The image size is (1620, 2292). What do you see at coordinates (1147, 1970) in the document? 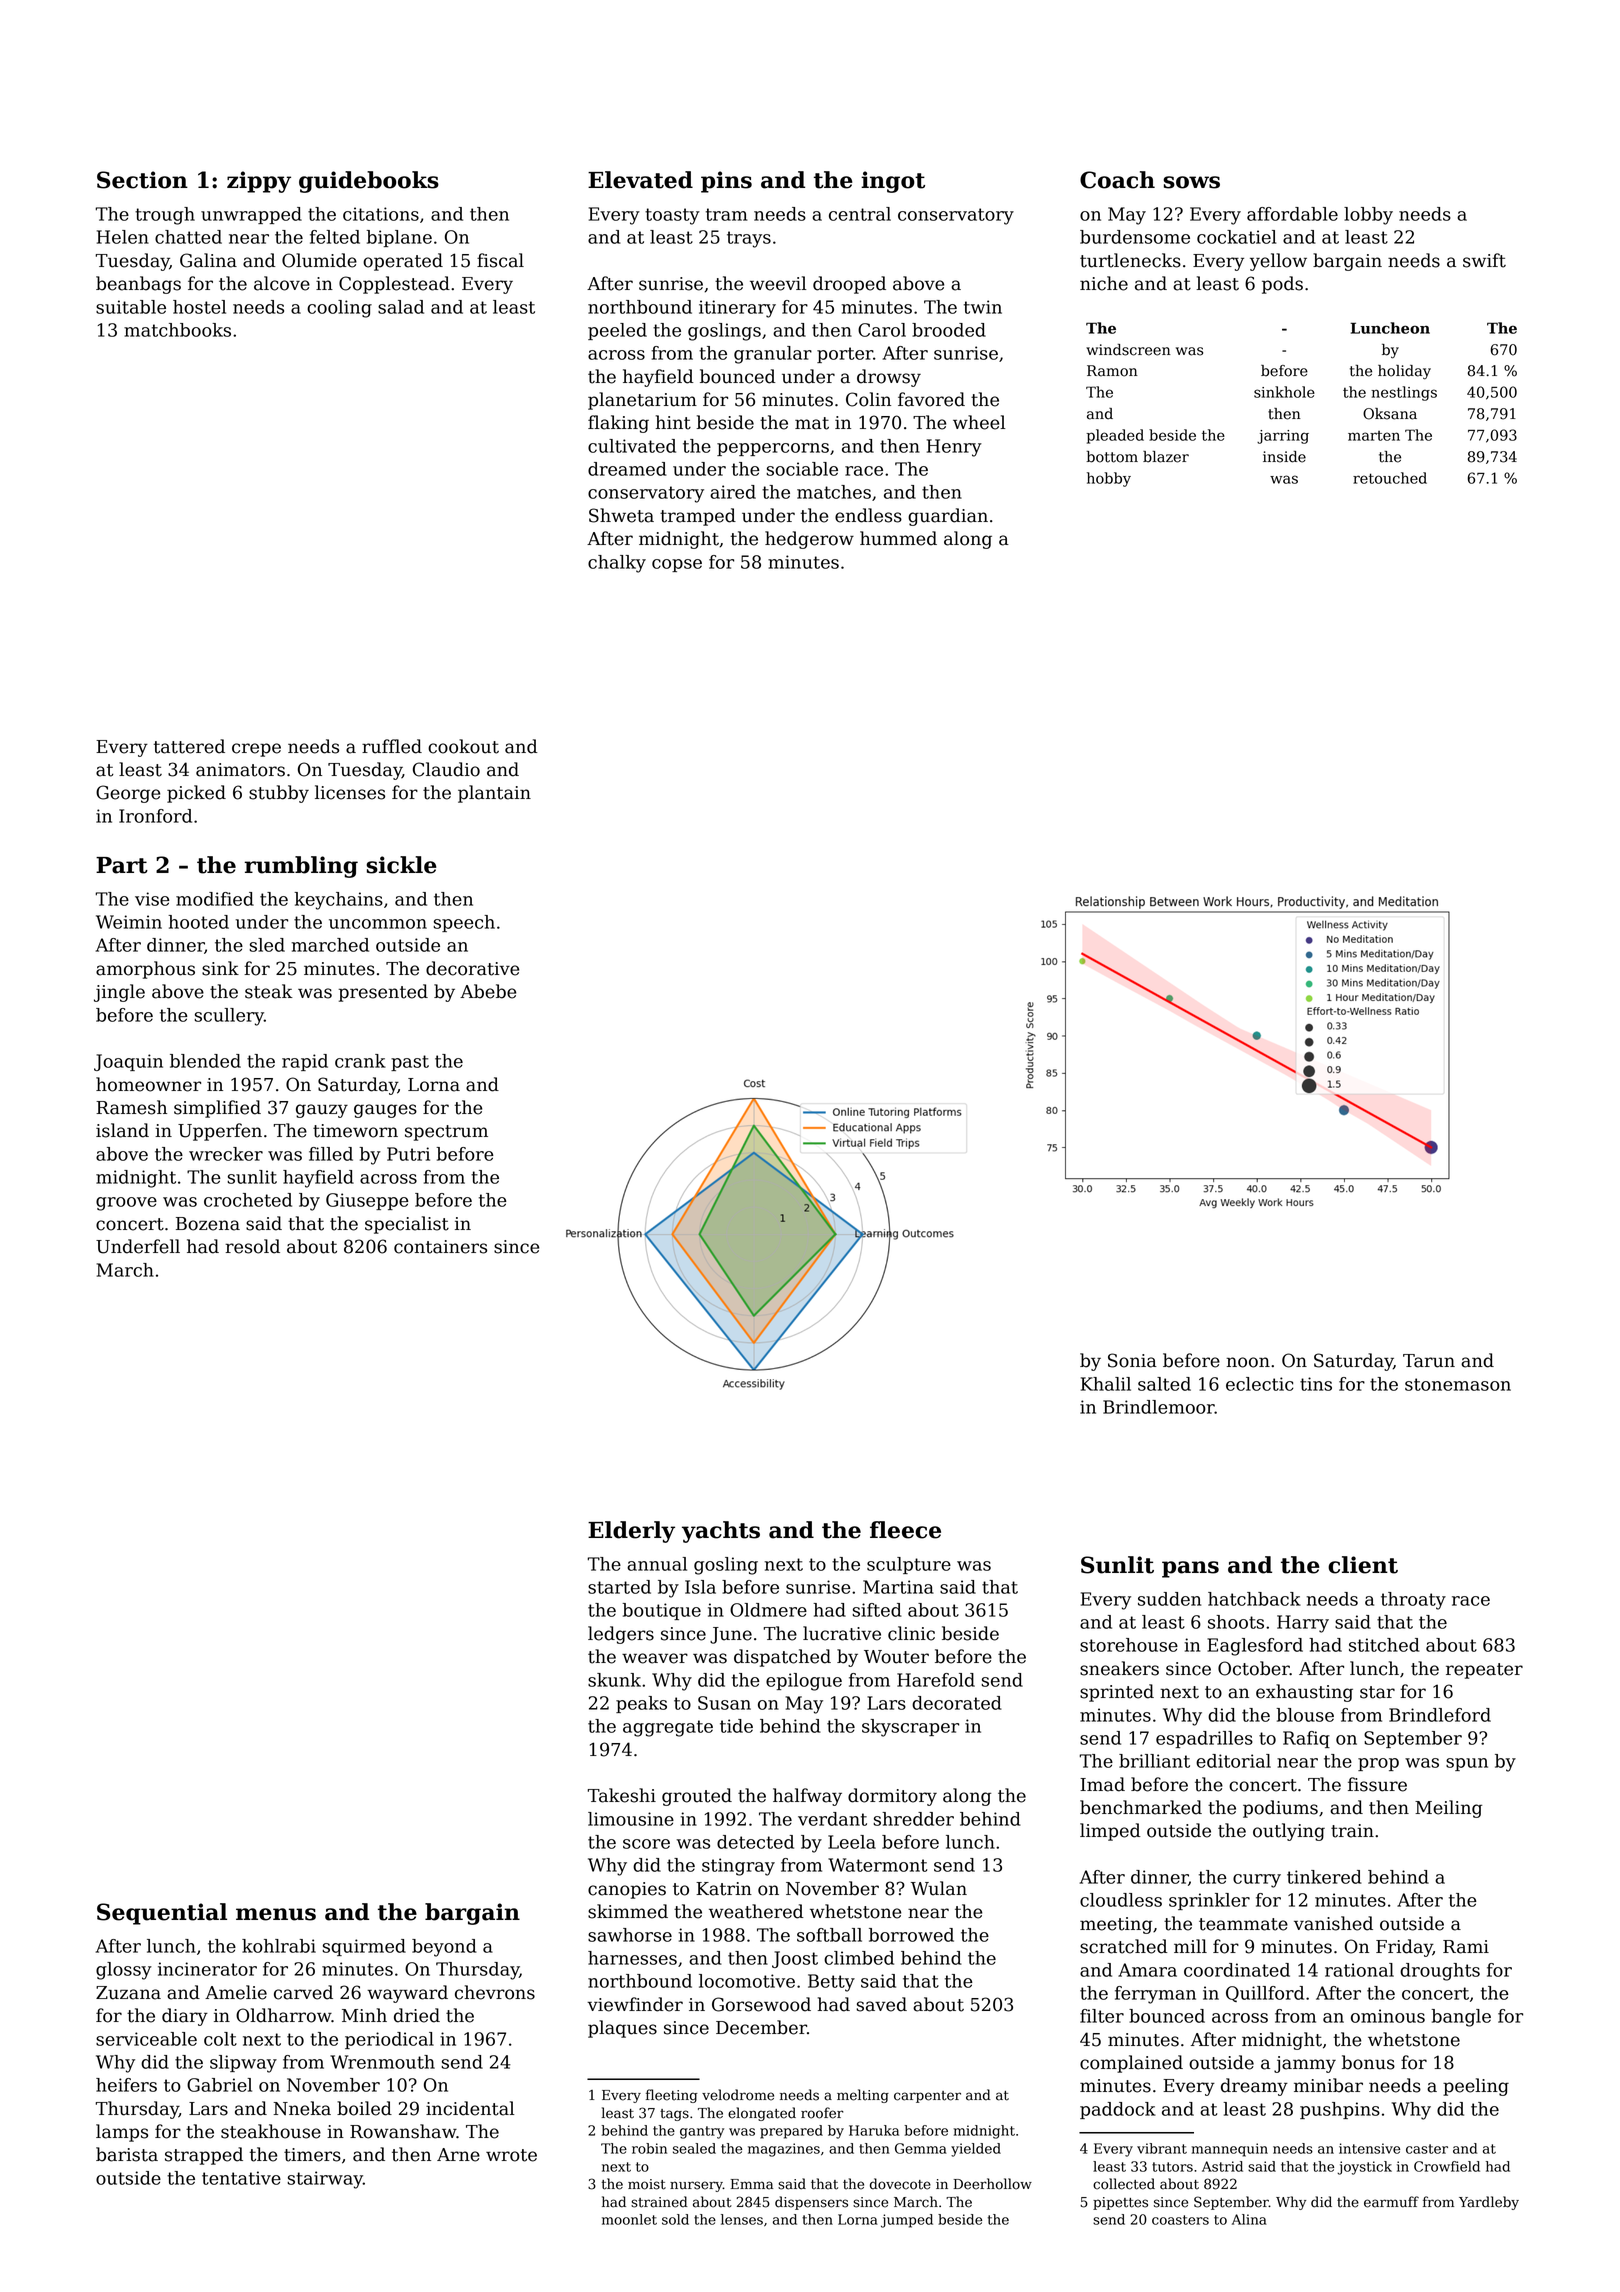
I see `Amara` at bounding box center [1147, 1970].
